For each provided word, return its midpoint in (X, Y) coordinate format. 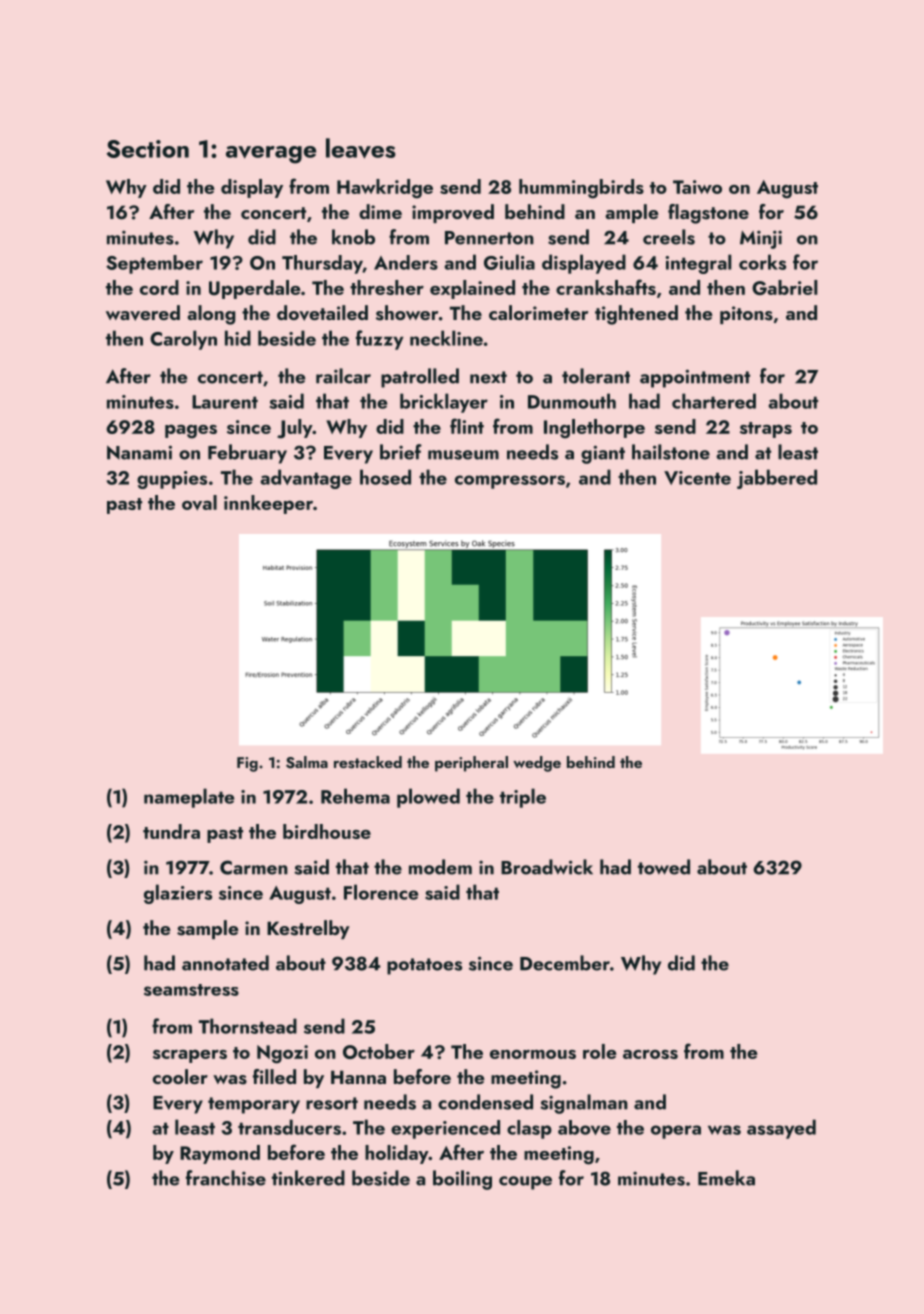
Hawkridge (385, 189)
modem (440, 867)
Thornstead (248, 1026)
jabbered (777, 479)
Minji (761, 239)
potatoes (424, 966)
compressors (510, 482)
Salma (307, 762)
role (599, 1051)
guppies (172, 480)
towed (664, 867)
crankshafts (606, 287)
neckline (446, 338)
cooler (180, 1076)
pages (191, 431)
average (271, 155)
